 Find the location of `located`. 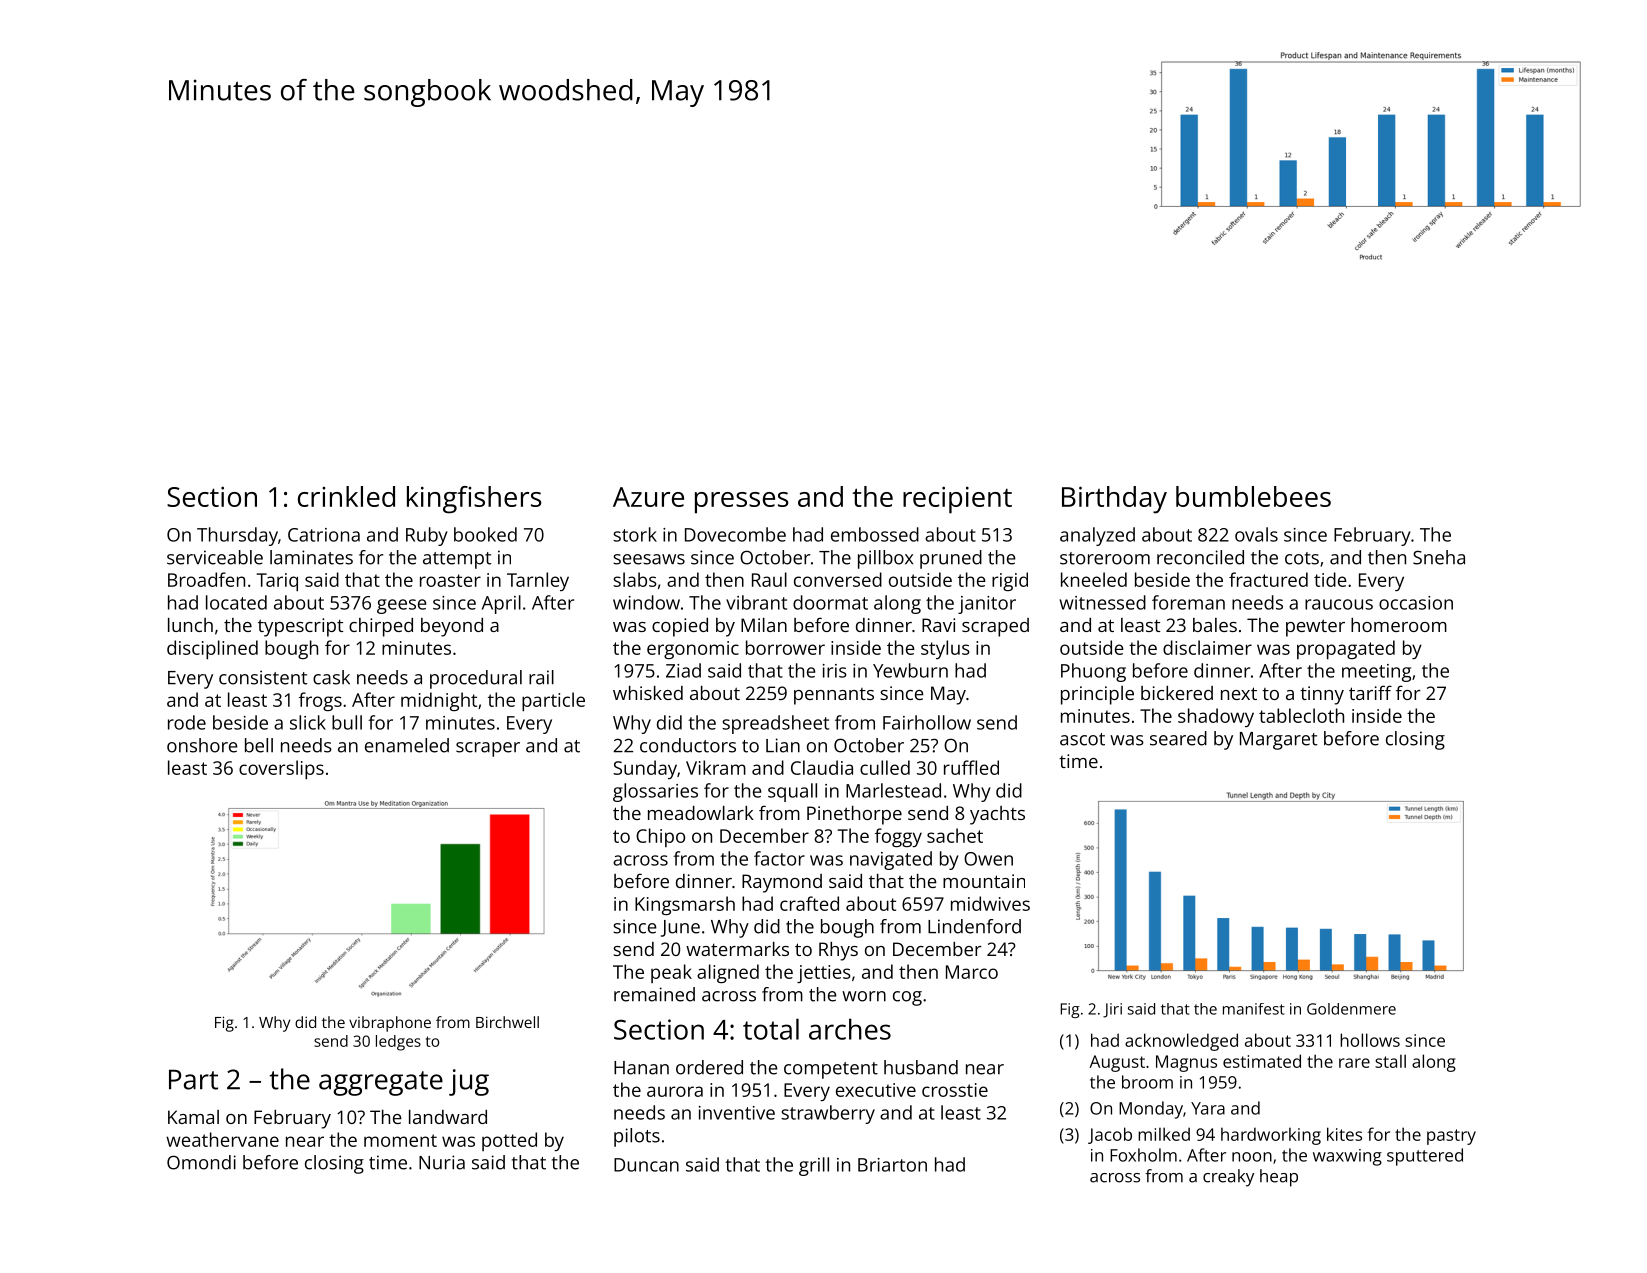

located is located at coordinates (236, 602).
